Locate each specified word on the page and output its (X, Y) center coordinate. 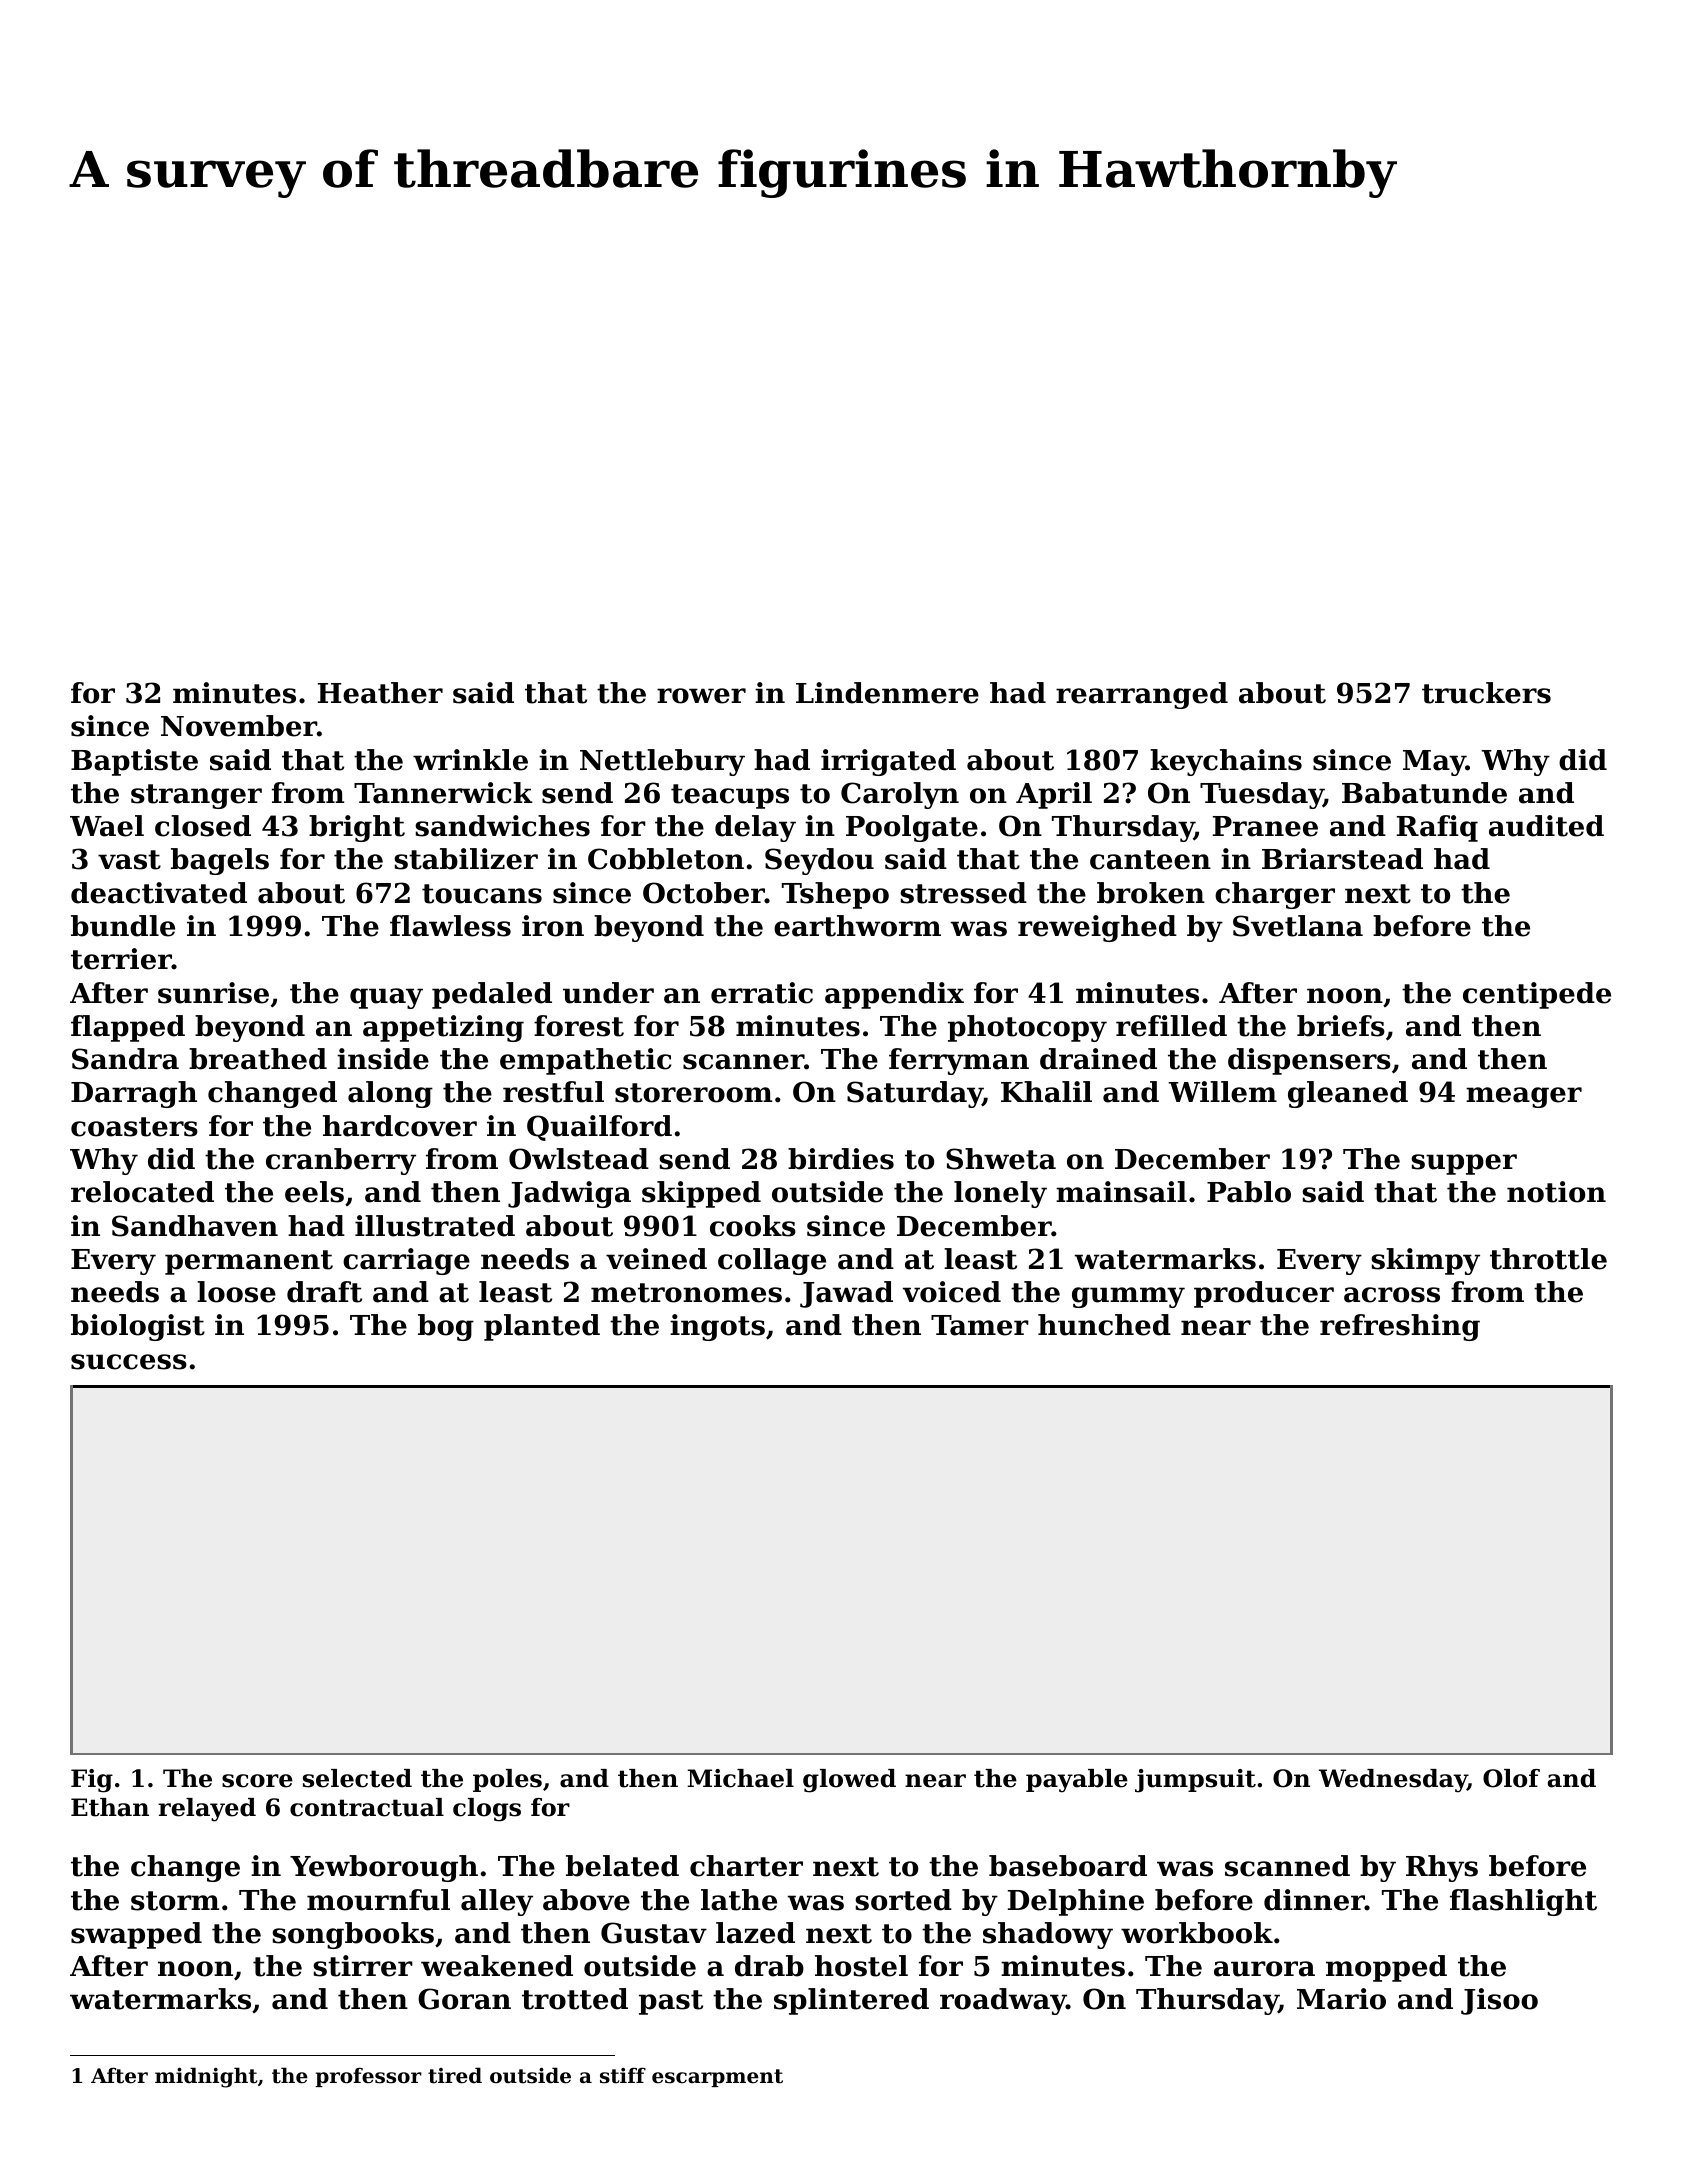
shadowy (1048, 1935)
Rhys (1442, 1868)
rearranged (1142, 695)
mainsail (1121, 1192)
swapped (136, 1935)
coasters (134, 1127)
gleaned (1348, 1094)
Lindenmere (887, 693)
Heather (380, 693)
